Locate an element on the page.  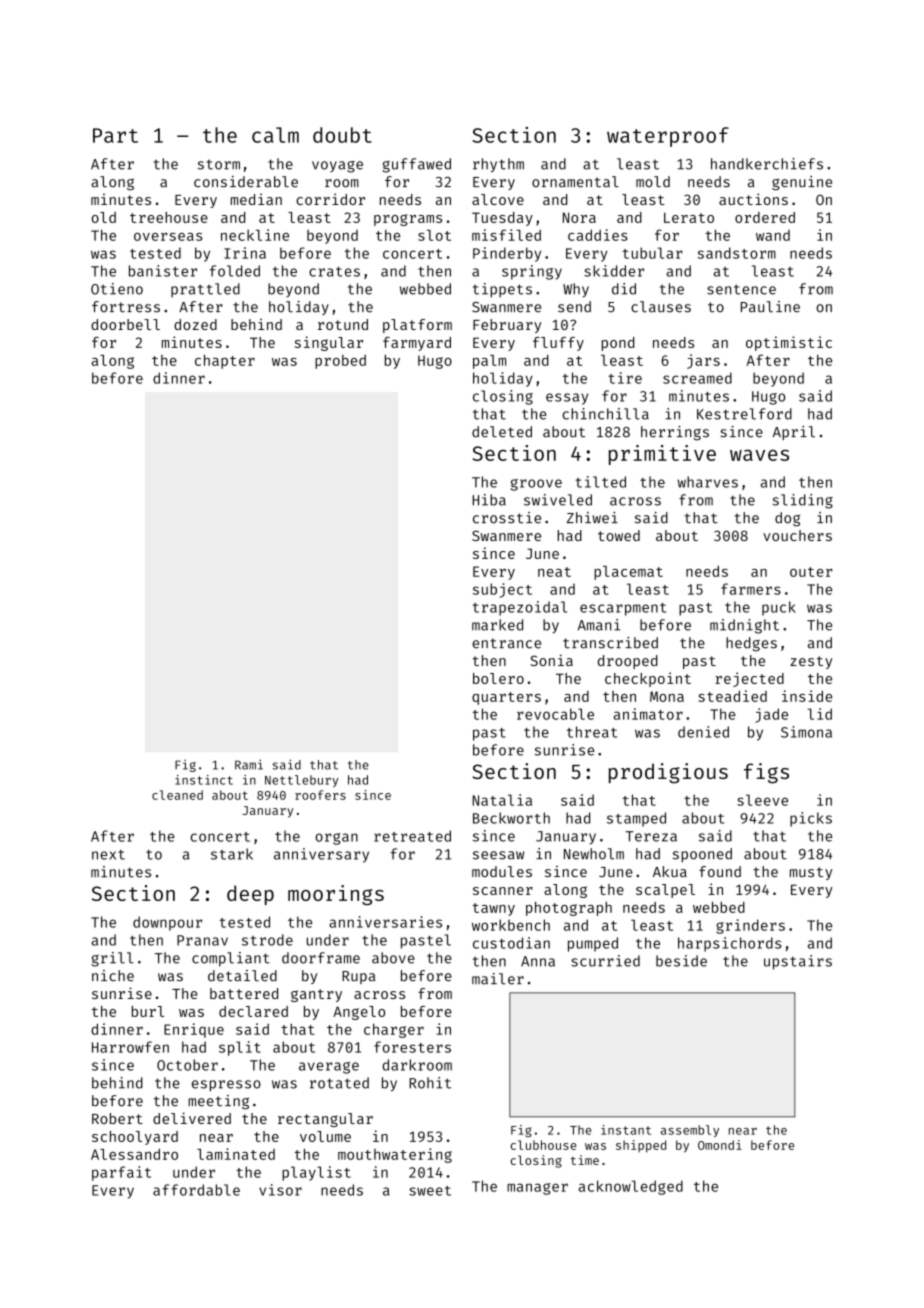
doorbell is located at coordinates (125, 324).
